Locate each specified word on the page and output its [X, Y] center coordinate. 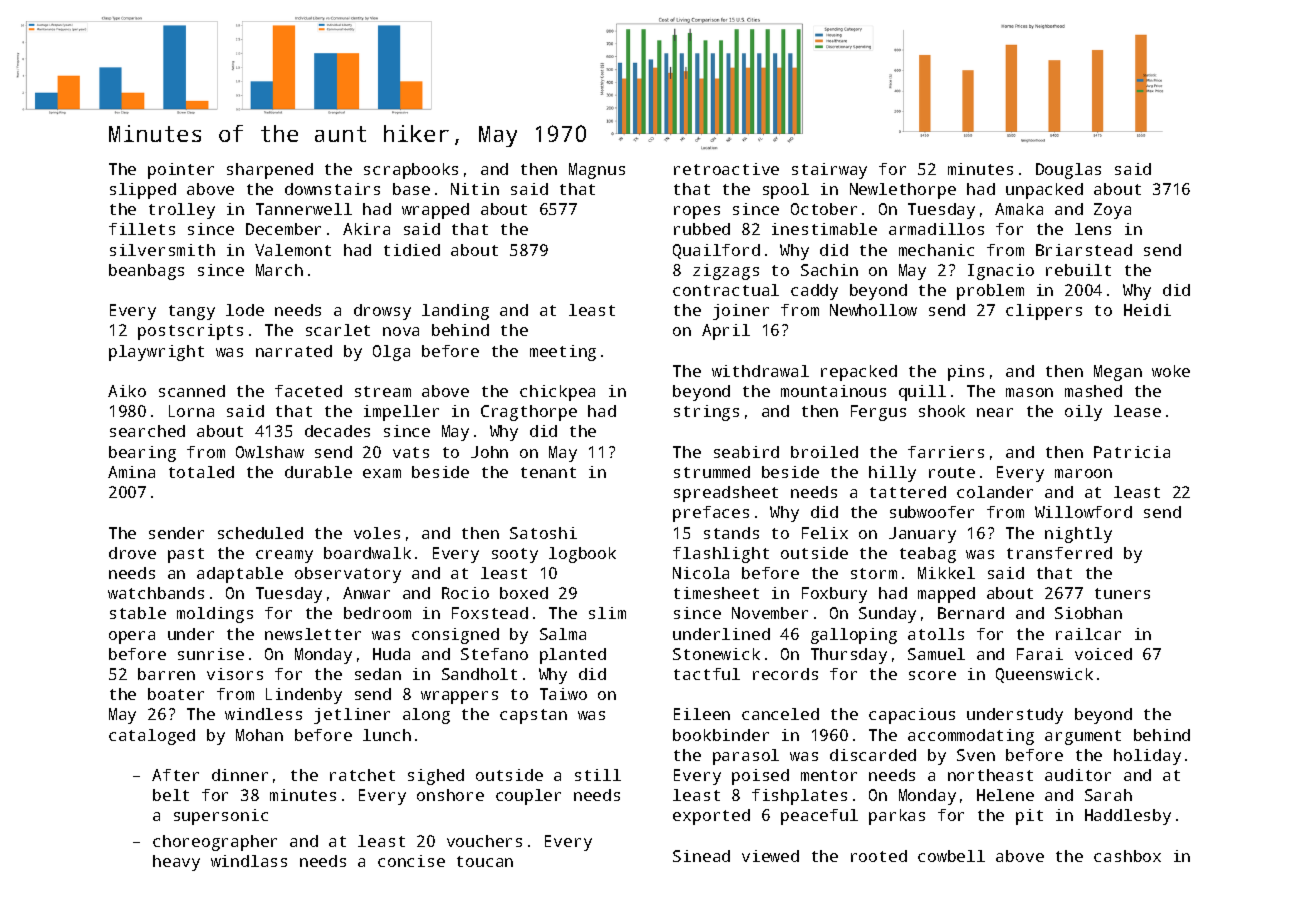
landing [455, 312]
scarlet [338, 330]
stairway [829, 171]
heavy [176, 863]
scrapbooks [411, 171]
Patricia [1132, 452]
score [932, 675]
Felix [825, 533]
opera [132, 637]
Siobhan [1088, 613]
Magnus [597, 171]
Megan [1118, 373]
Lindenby [304, 696]
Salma [563, 634]
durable [318, 472]
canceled [780, 714]
